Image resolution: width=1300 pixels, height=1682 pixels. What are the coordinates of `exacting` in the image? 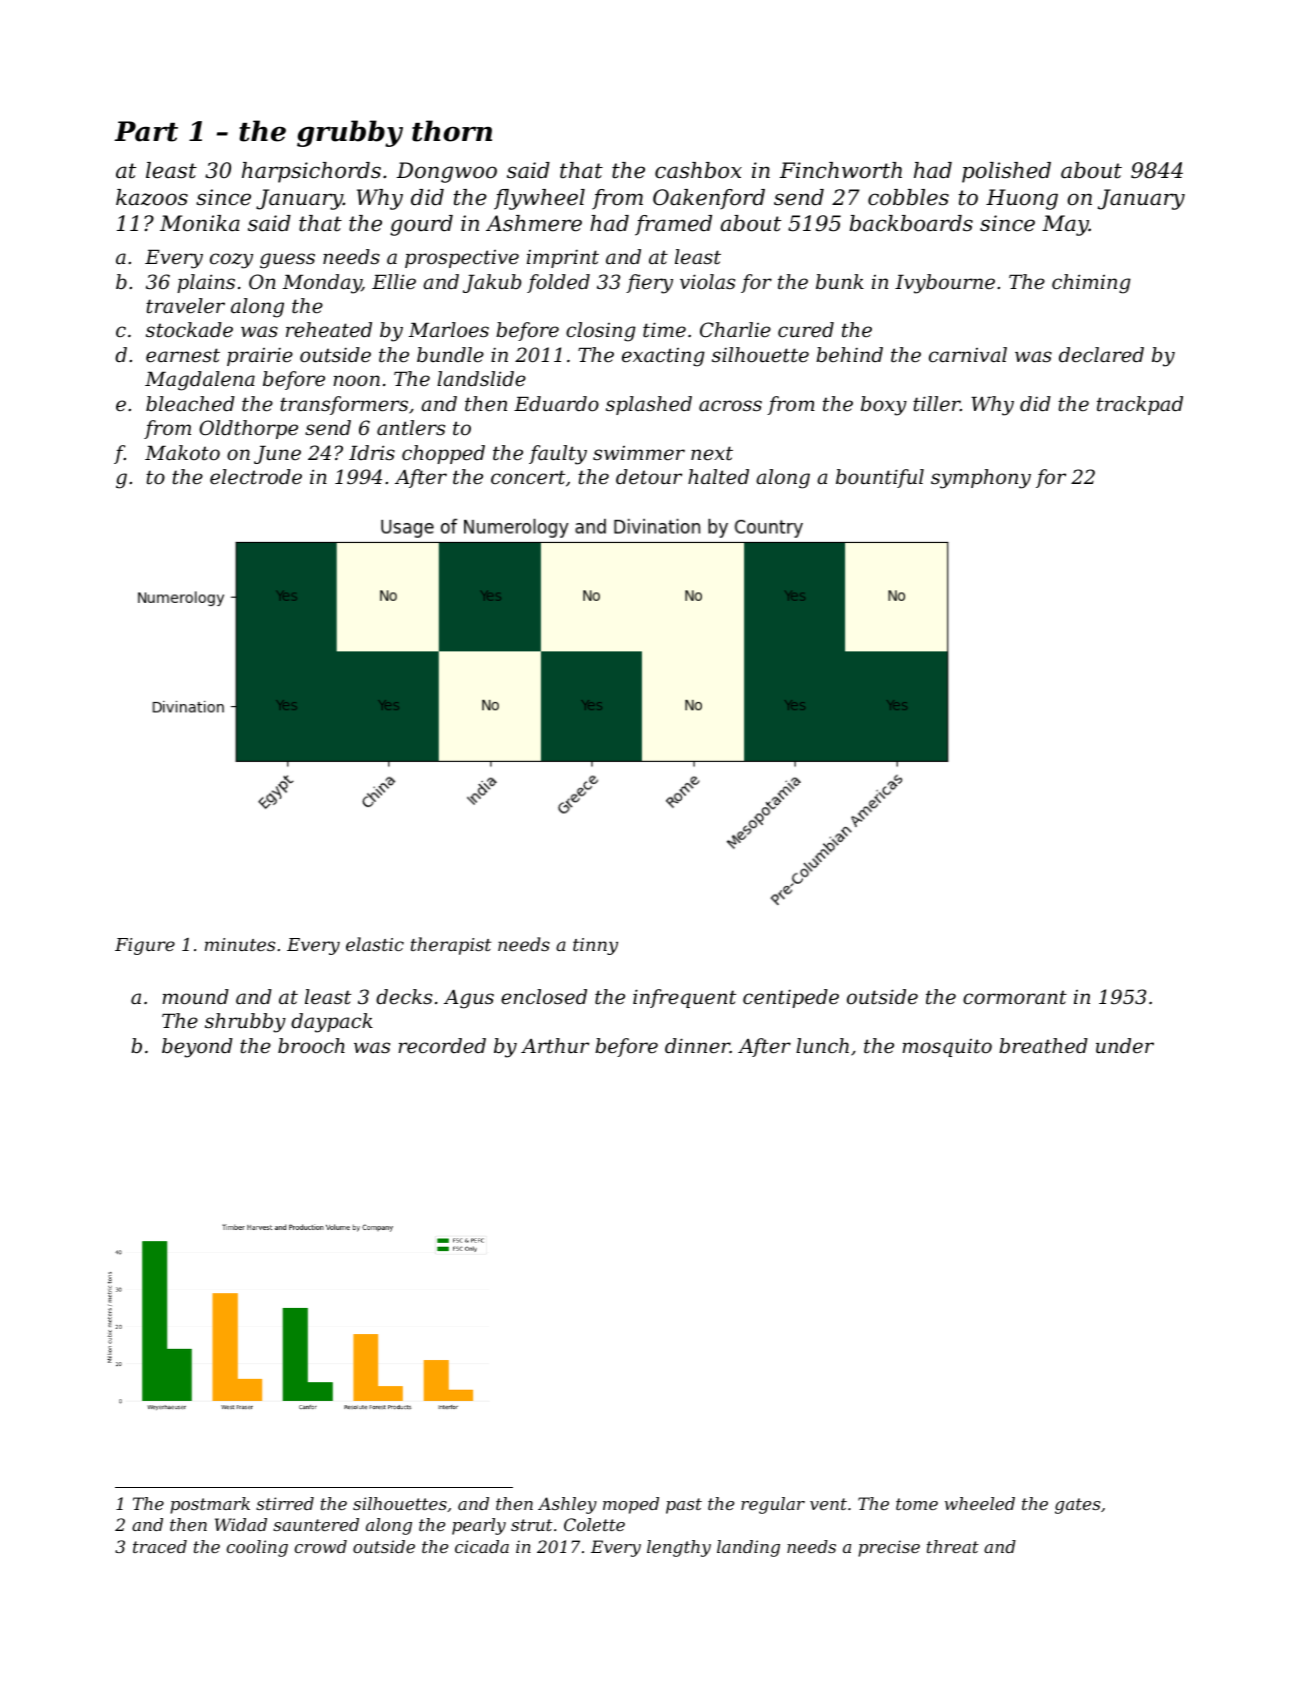 It's located at (663, 357).
